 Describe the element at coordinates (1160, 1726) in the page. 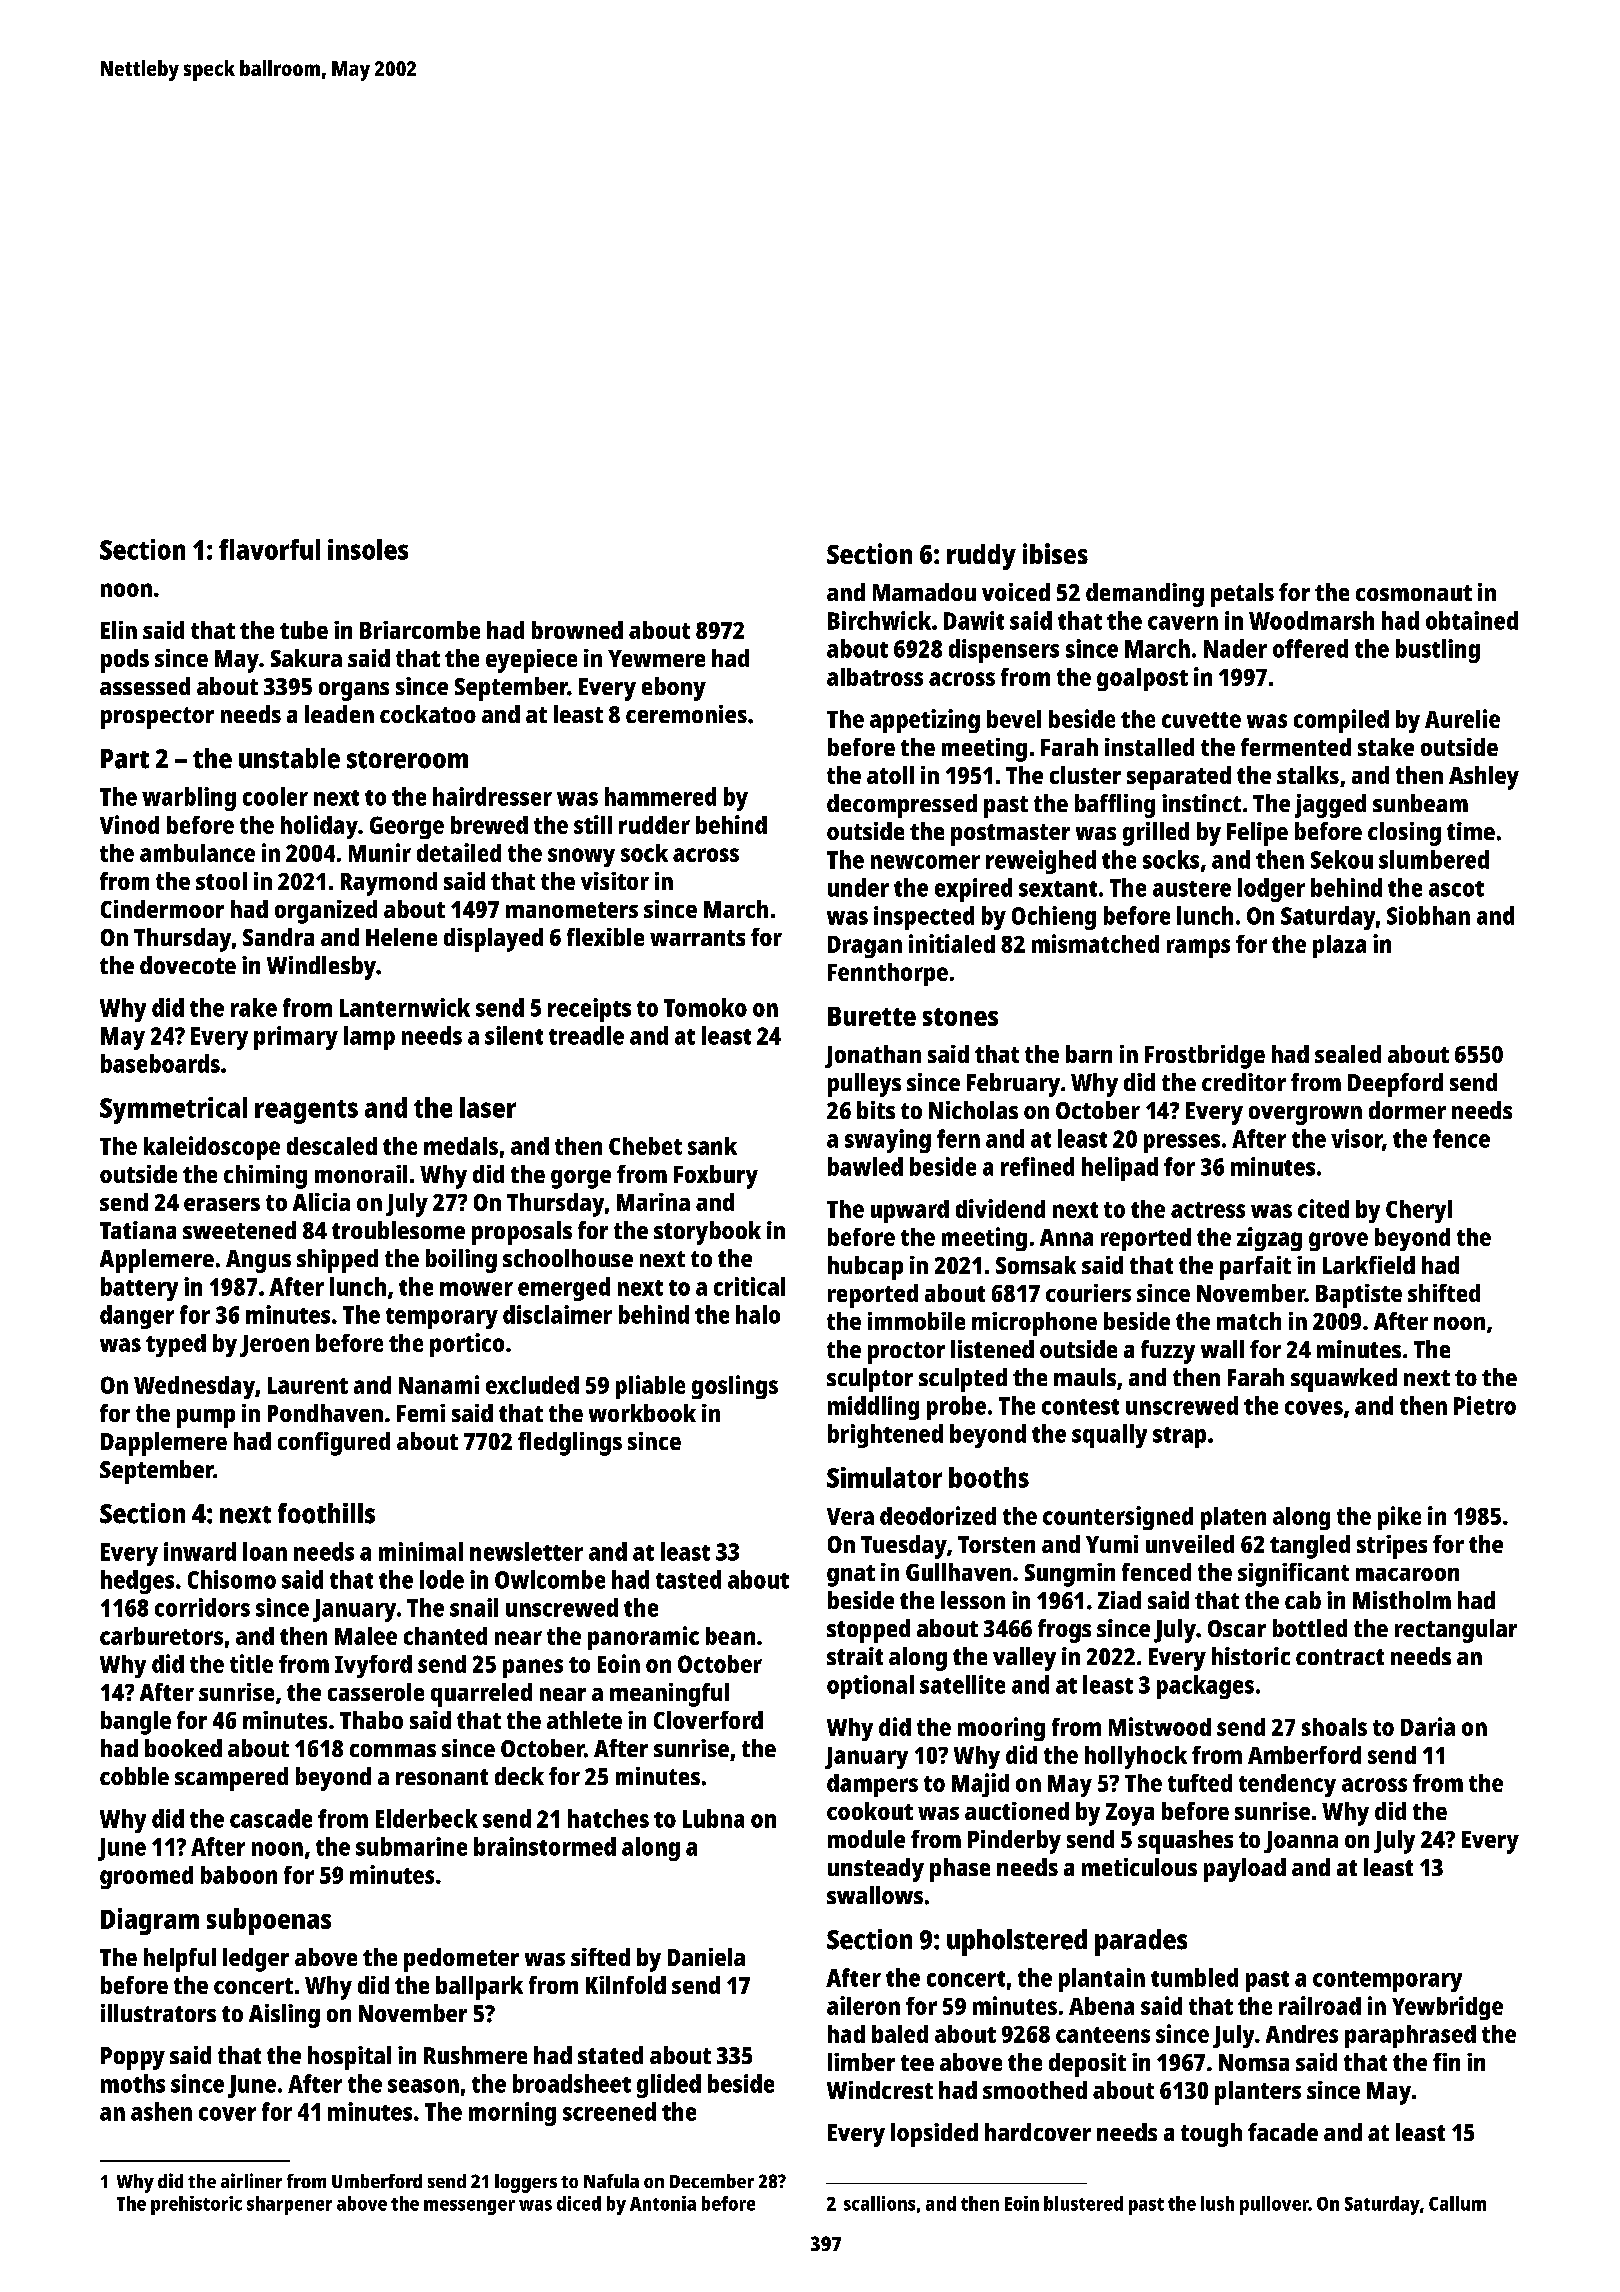

I see `Mistwood` at that location.
